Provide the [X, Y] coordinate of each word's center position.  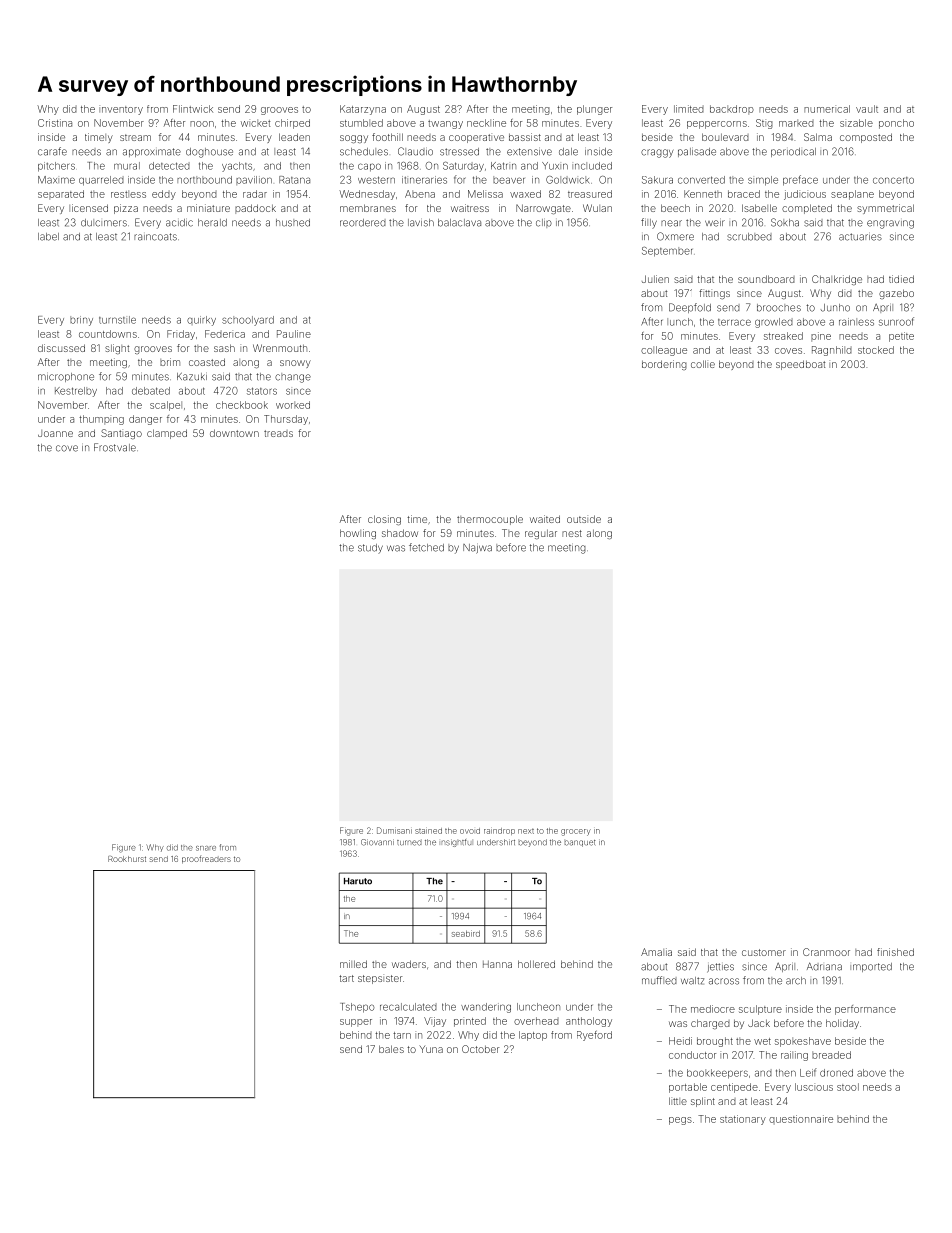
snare [206, 848]
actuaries [860, 237]
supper [356, 1023]
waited [545, 519]
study [370, 549]
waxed [525, 194]
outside [584, 519]
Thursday [286, 420]
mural [127, 166]
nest [572, 533]
